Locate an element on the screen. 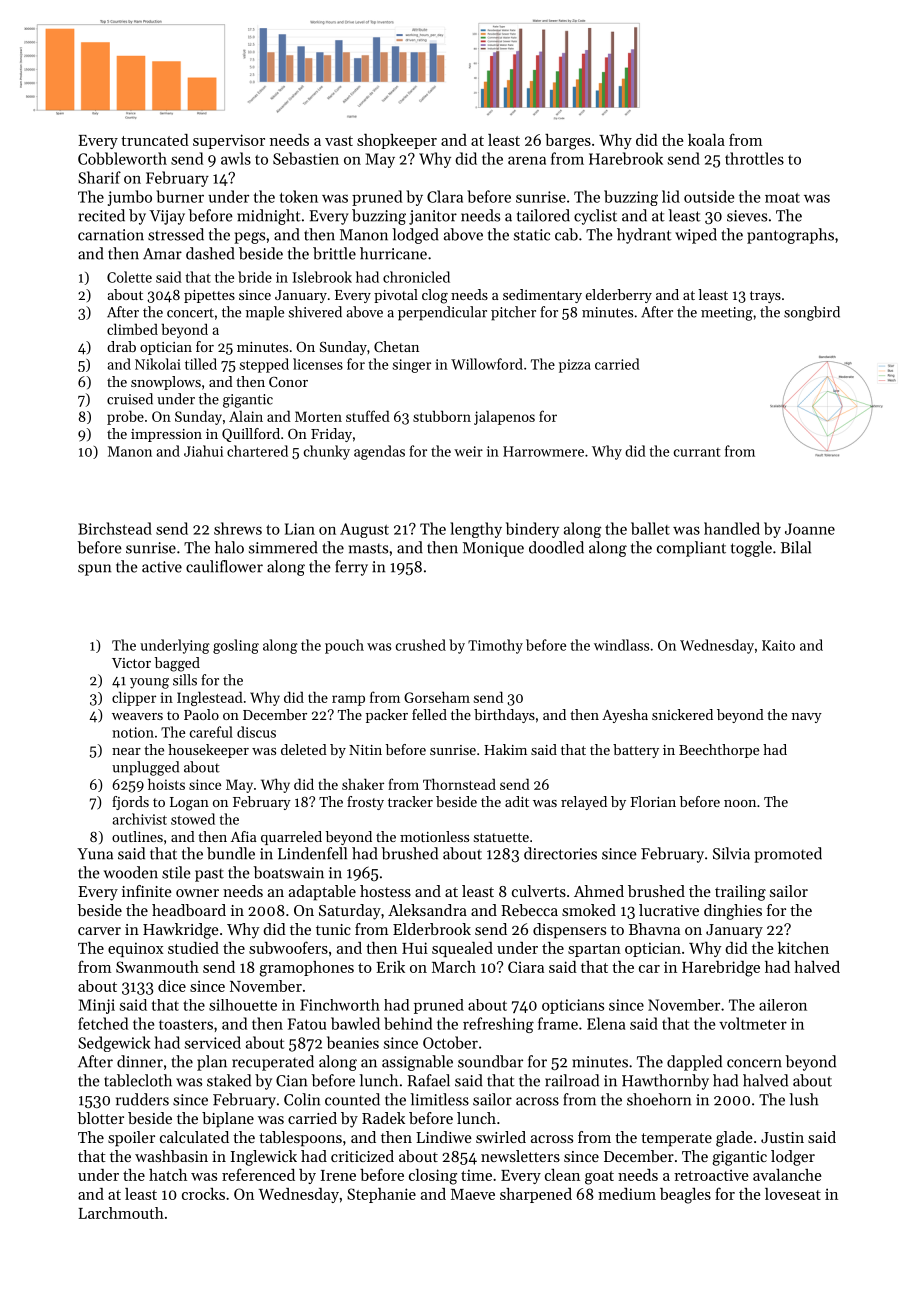  Hakim is located at coordinates (505, 749).
